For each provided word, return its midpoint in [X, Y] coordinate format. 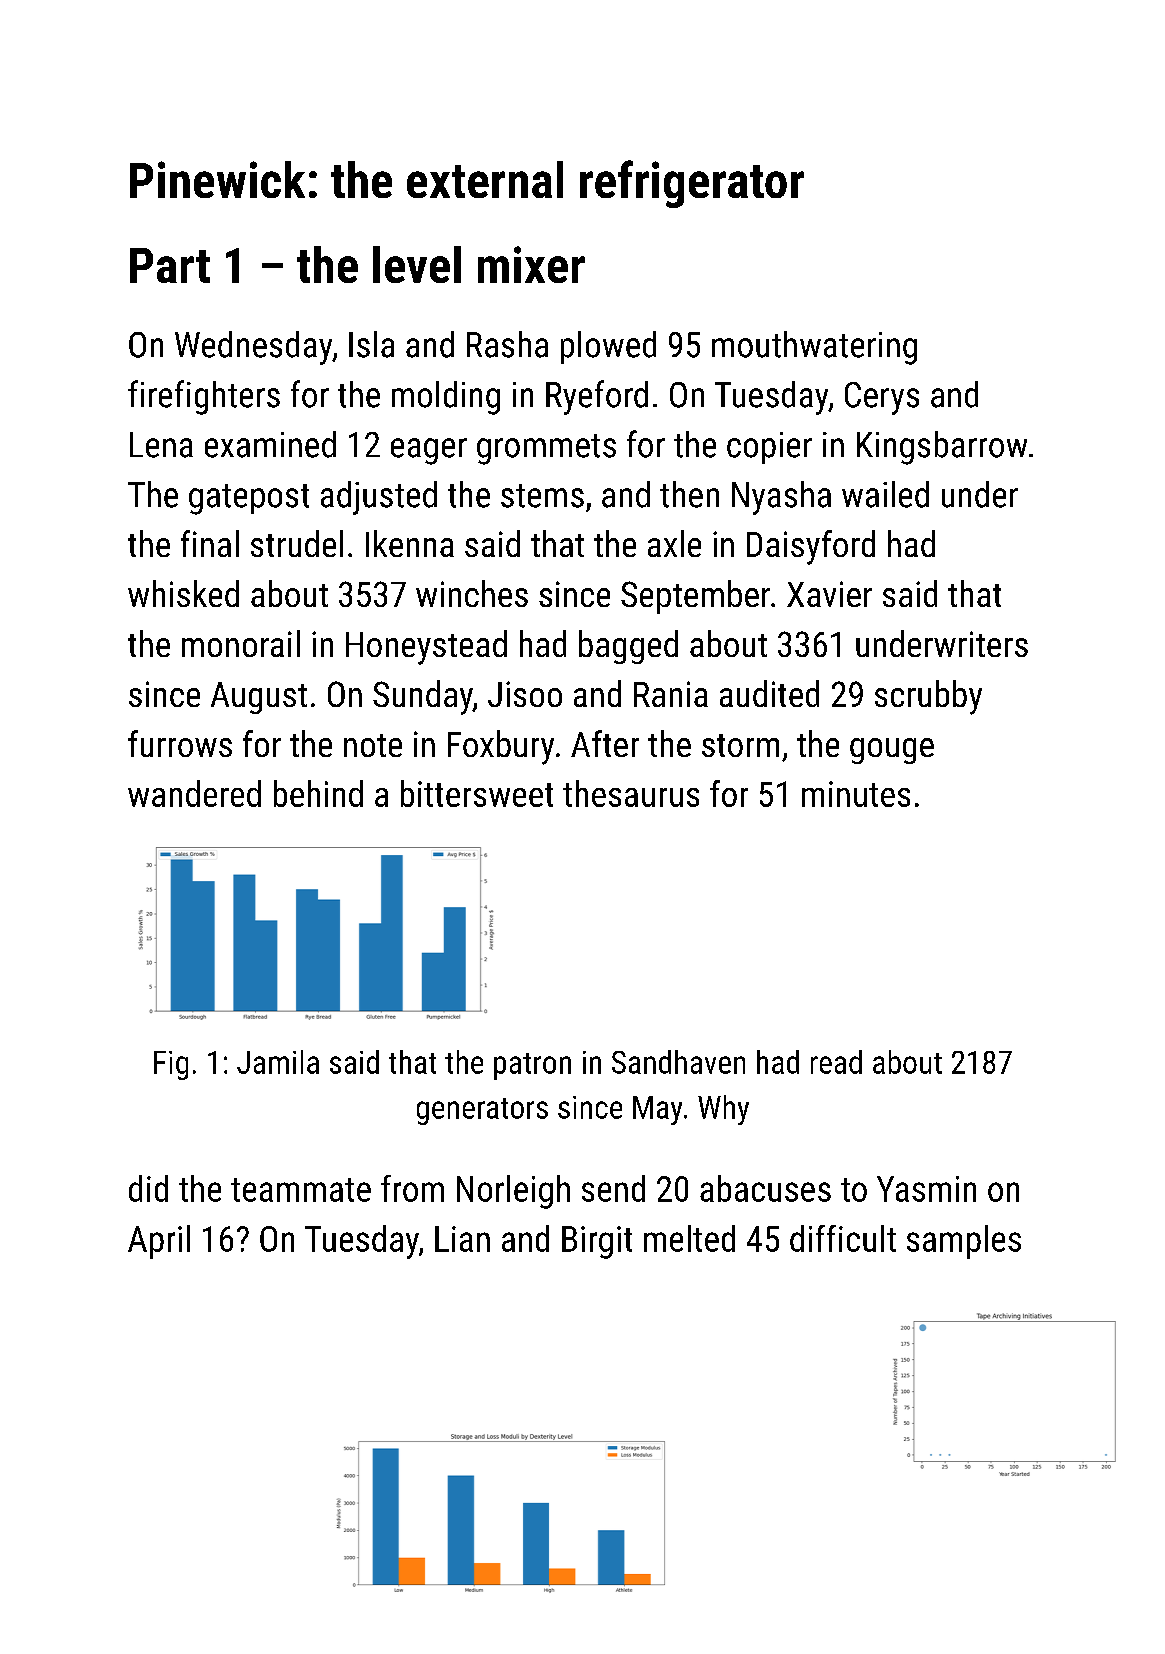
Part [170, 265]
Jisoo [525, 694]
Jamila [278, 1062]
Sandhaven [678, 1062]
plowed [608, 347]
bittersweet [477, 793]
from [412, 1188]
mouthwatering [814, 348]
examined [270, 444]
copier [769, 448]
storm [740, 745]
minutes [856, 794]
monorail [241, 643]
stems [542, 496]
